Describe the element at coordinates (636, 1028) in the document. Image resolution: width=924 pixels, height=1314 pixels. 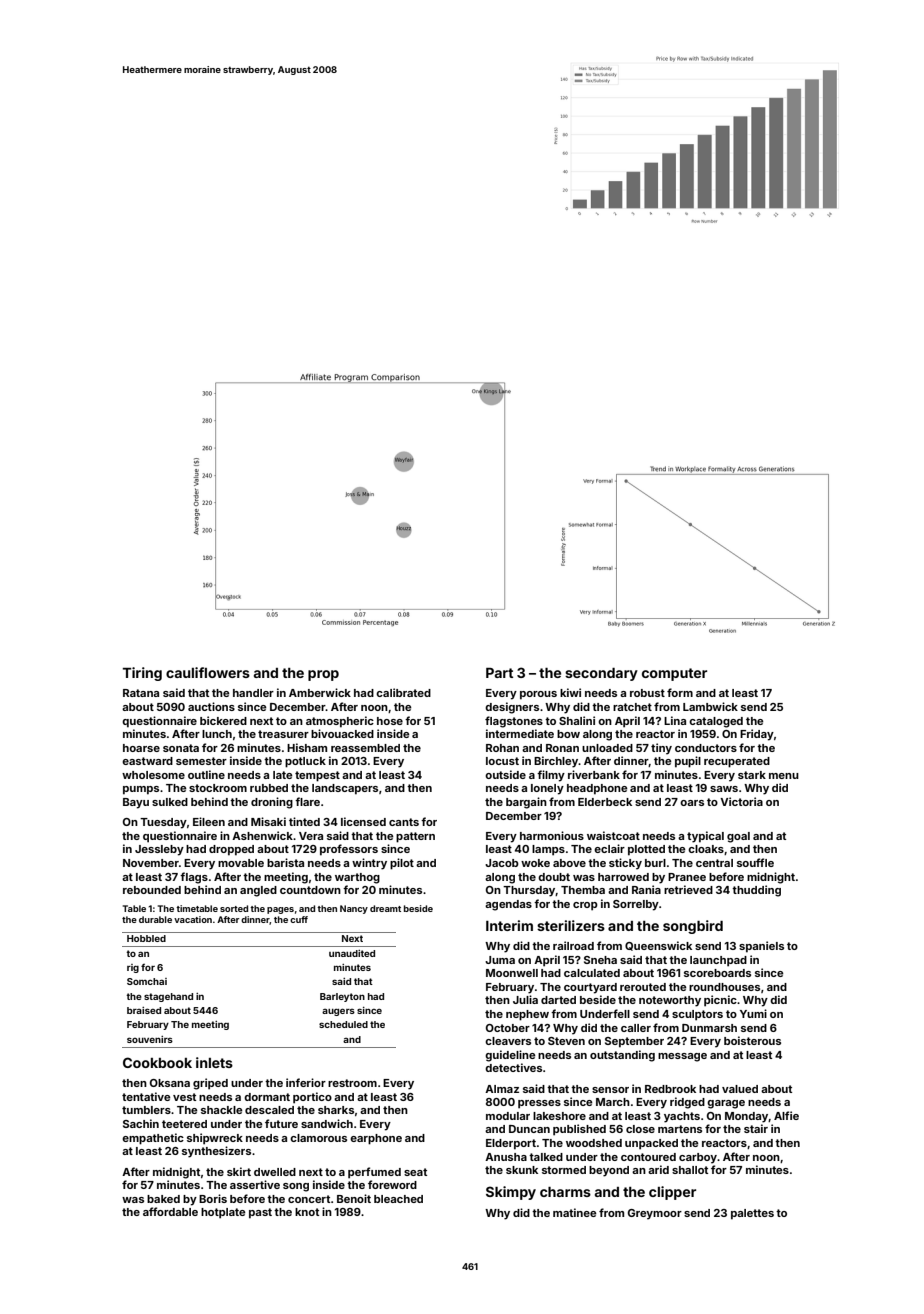
I see `caller` at that location.
